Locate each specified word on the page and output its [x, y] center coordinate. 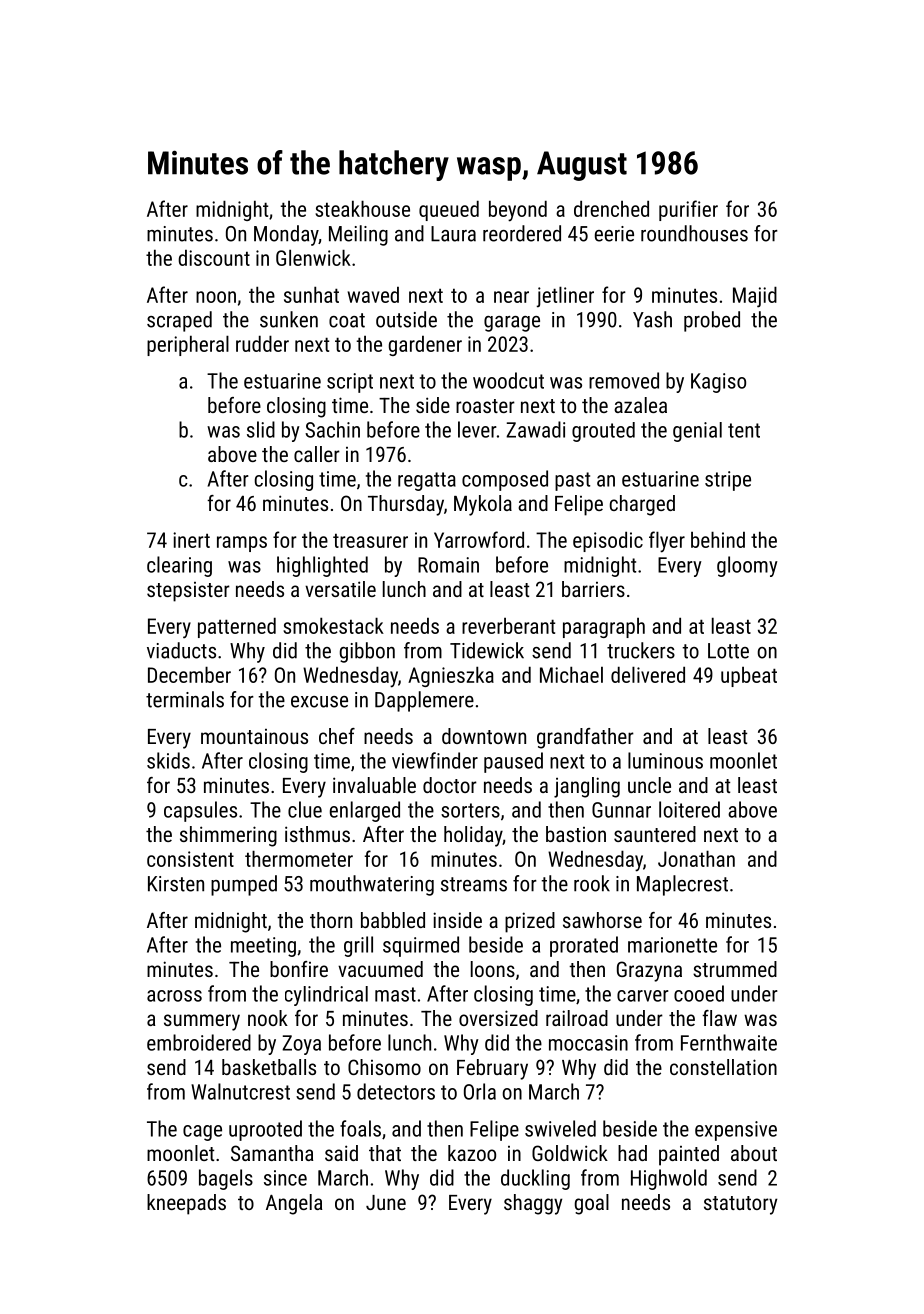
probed [712, 321]
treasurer [370, 540]
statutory [740, 1205]
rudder [262, 343]
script [350, 383]
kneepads [186, 1204]
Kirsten [176, 884]
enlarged [365, 811]
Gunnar [621, 810]
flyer [667, 542]
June [386, 1202]
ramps [242, 544]
